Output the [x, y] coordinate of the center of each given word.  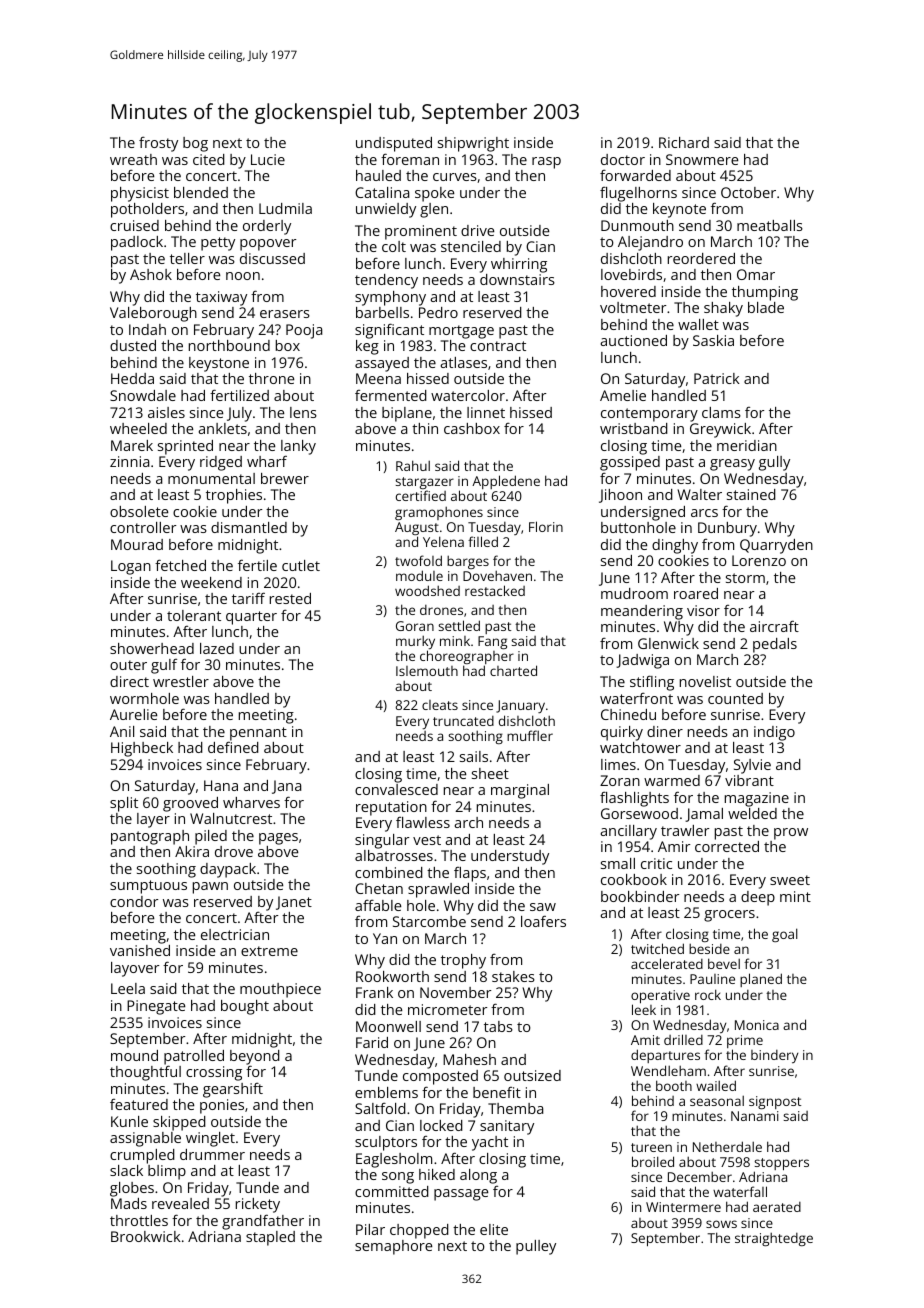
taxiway [221, 298]
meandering [642, 612]
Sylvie [752, 766]
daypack [228, 870]
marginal [520, 791]
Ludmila [285, 208]
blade [766, 307]
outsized [532, 1075]
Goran [415, 626]
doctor [623, 159]
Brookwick [146, 1236]
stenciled [471, 246]
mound [134, 1055]
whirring [519, 265]
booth [674, 1085]
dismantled [249, 527]
